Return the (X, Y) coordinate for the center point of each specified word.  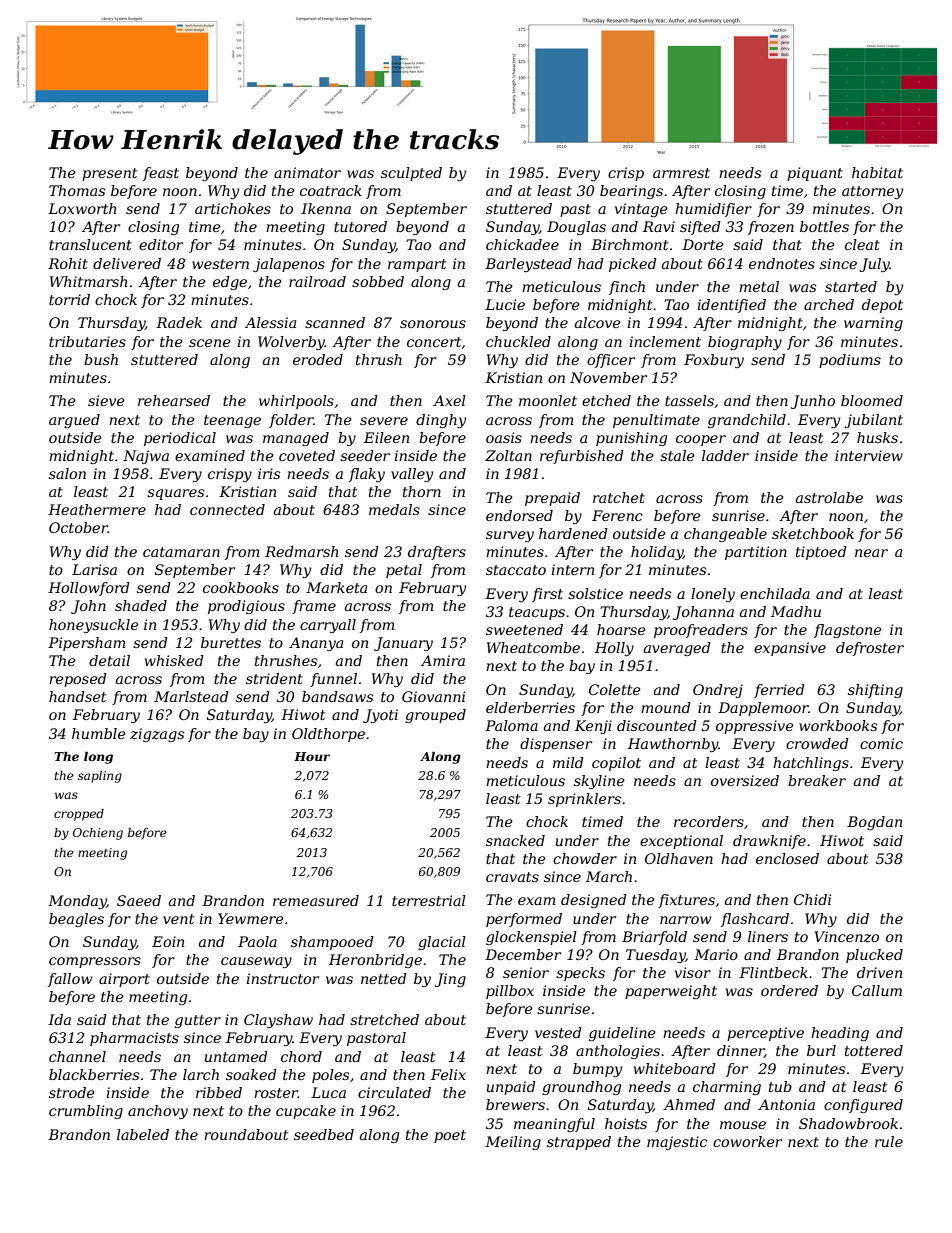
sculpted (411, 174)
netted (384, 978)
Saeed (139, 900)
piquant (815, 174)
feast (161, 174)
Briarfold (654, 938)
